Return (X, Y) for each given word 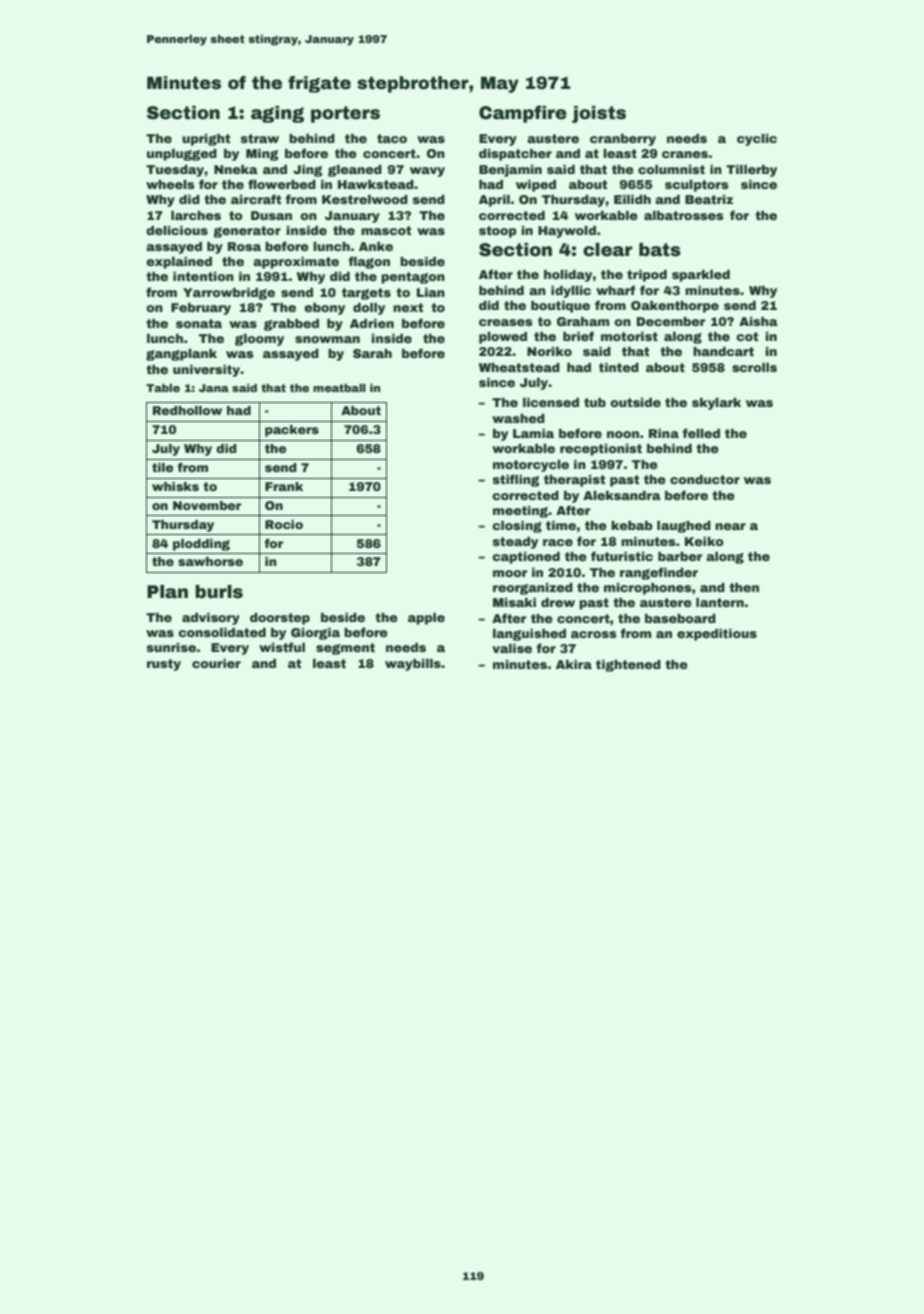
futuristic (622, 556)
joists (599, 114)
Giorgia (315, 634)
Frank (284, 486)
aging (277, 114)
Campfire (523, 114)
